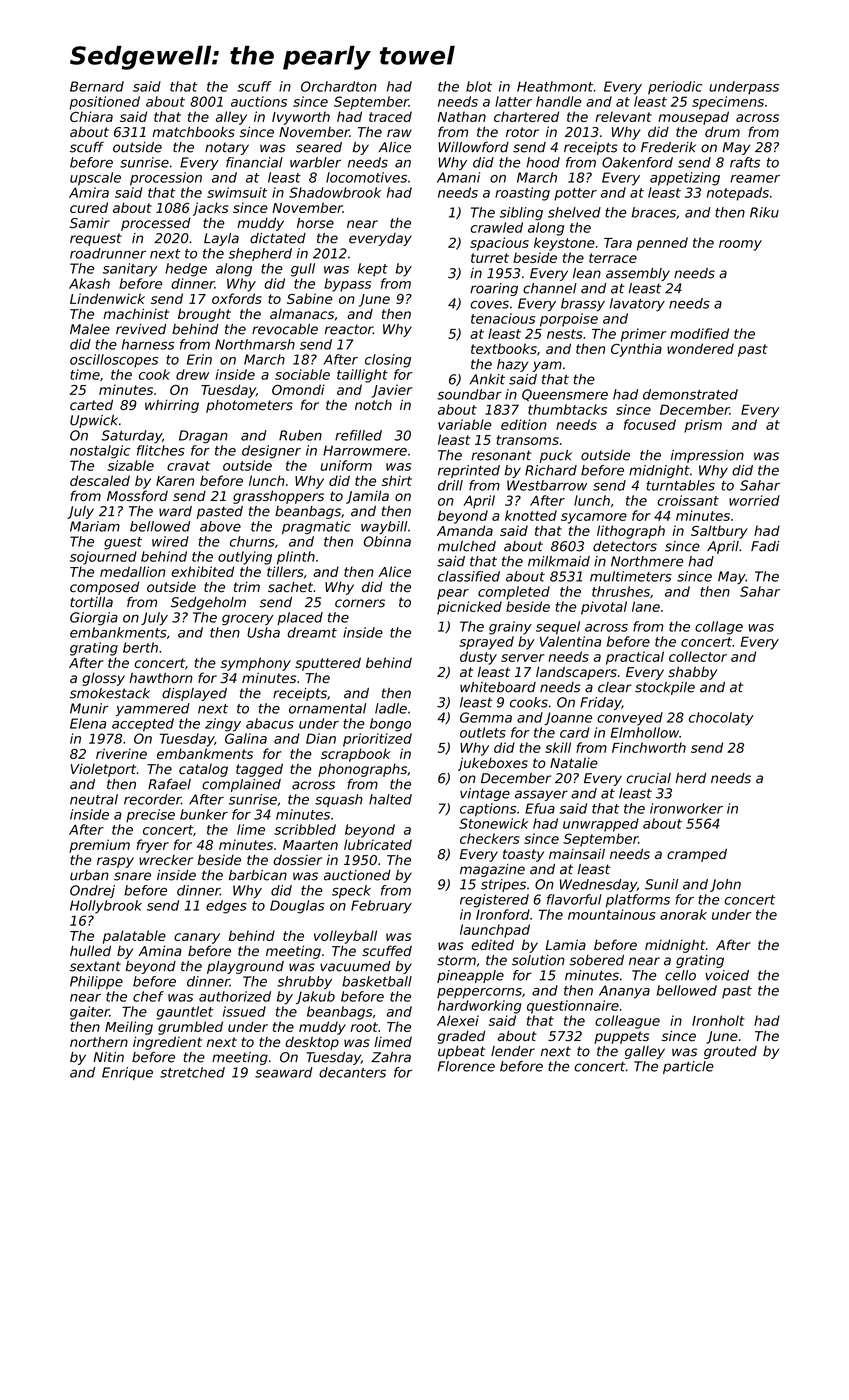 Image resolution: width=849 pixels, height=1400 pixels. Describe the element at coordinates (466, 1066) in the document. I see `Florence` at that location.
